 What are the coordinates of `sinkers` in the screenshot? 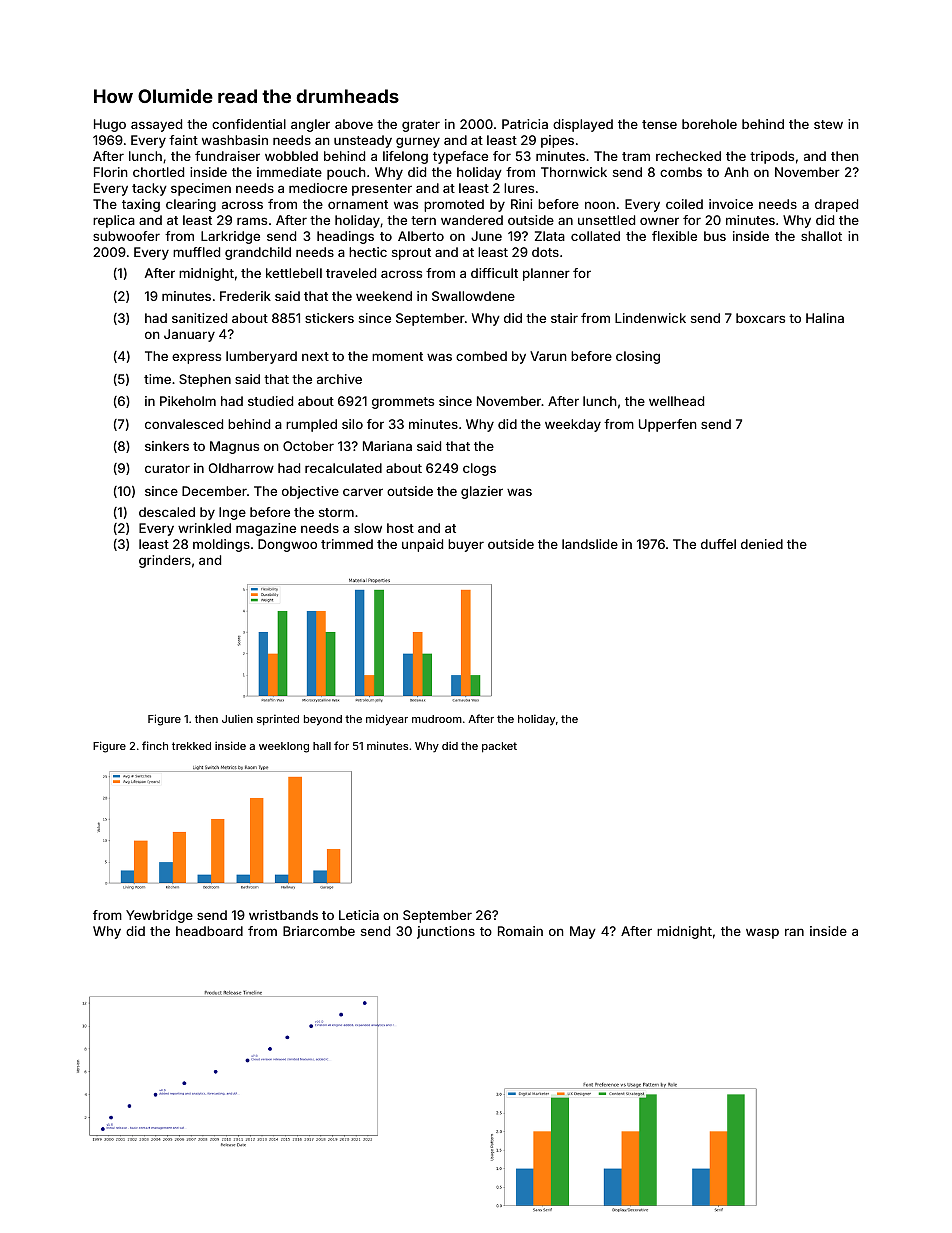 It's located at (167, 446).
